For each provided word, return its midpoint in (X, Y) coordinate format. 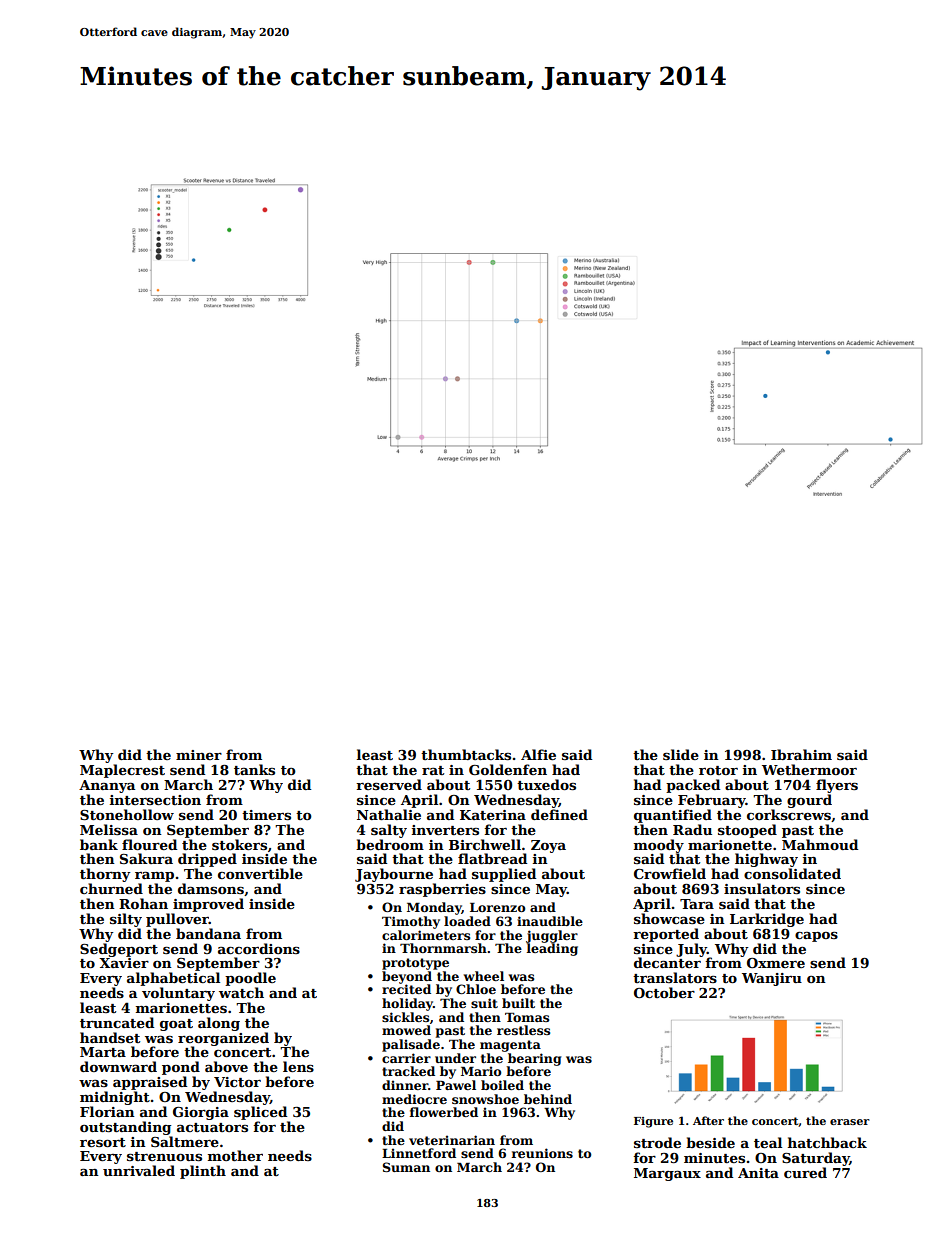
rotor (718, 770)
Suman (406, 1167)
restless (523, 1030)
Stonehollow (127, 814)
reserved (389, 784)
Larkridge (767, 920)
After (708, 1120)
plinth (203, 1172)
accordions (259, 948)
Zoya (548, 846)
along (219, 1024)
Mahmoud (820, 844)
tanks (254, 769)
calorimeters (426, 935)
